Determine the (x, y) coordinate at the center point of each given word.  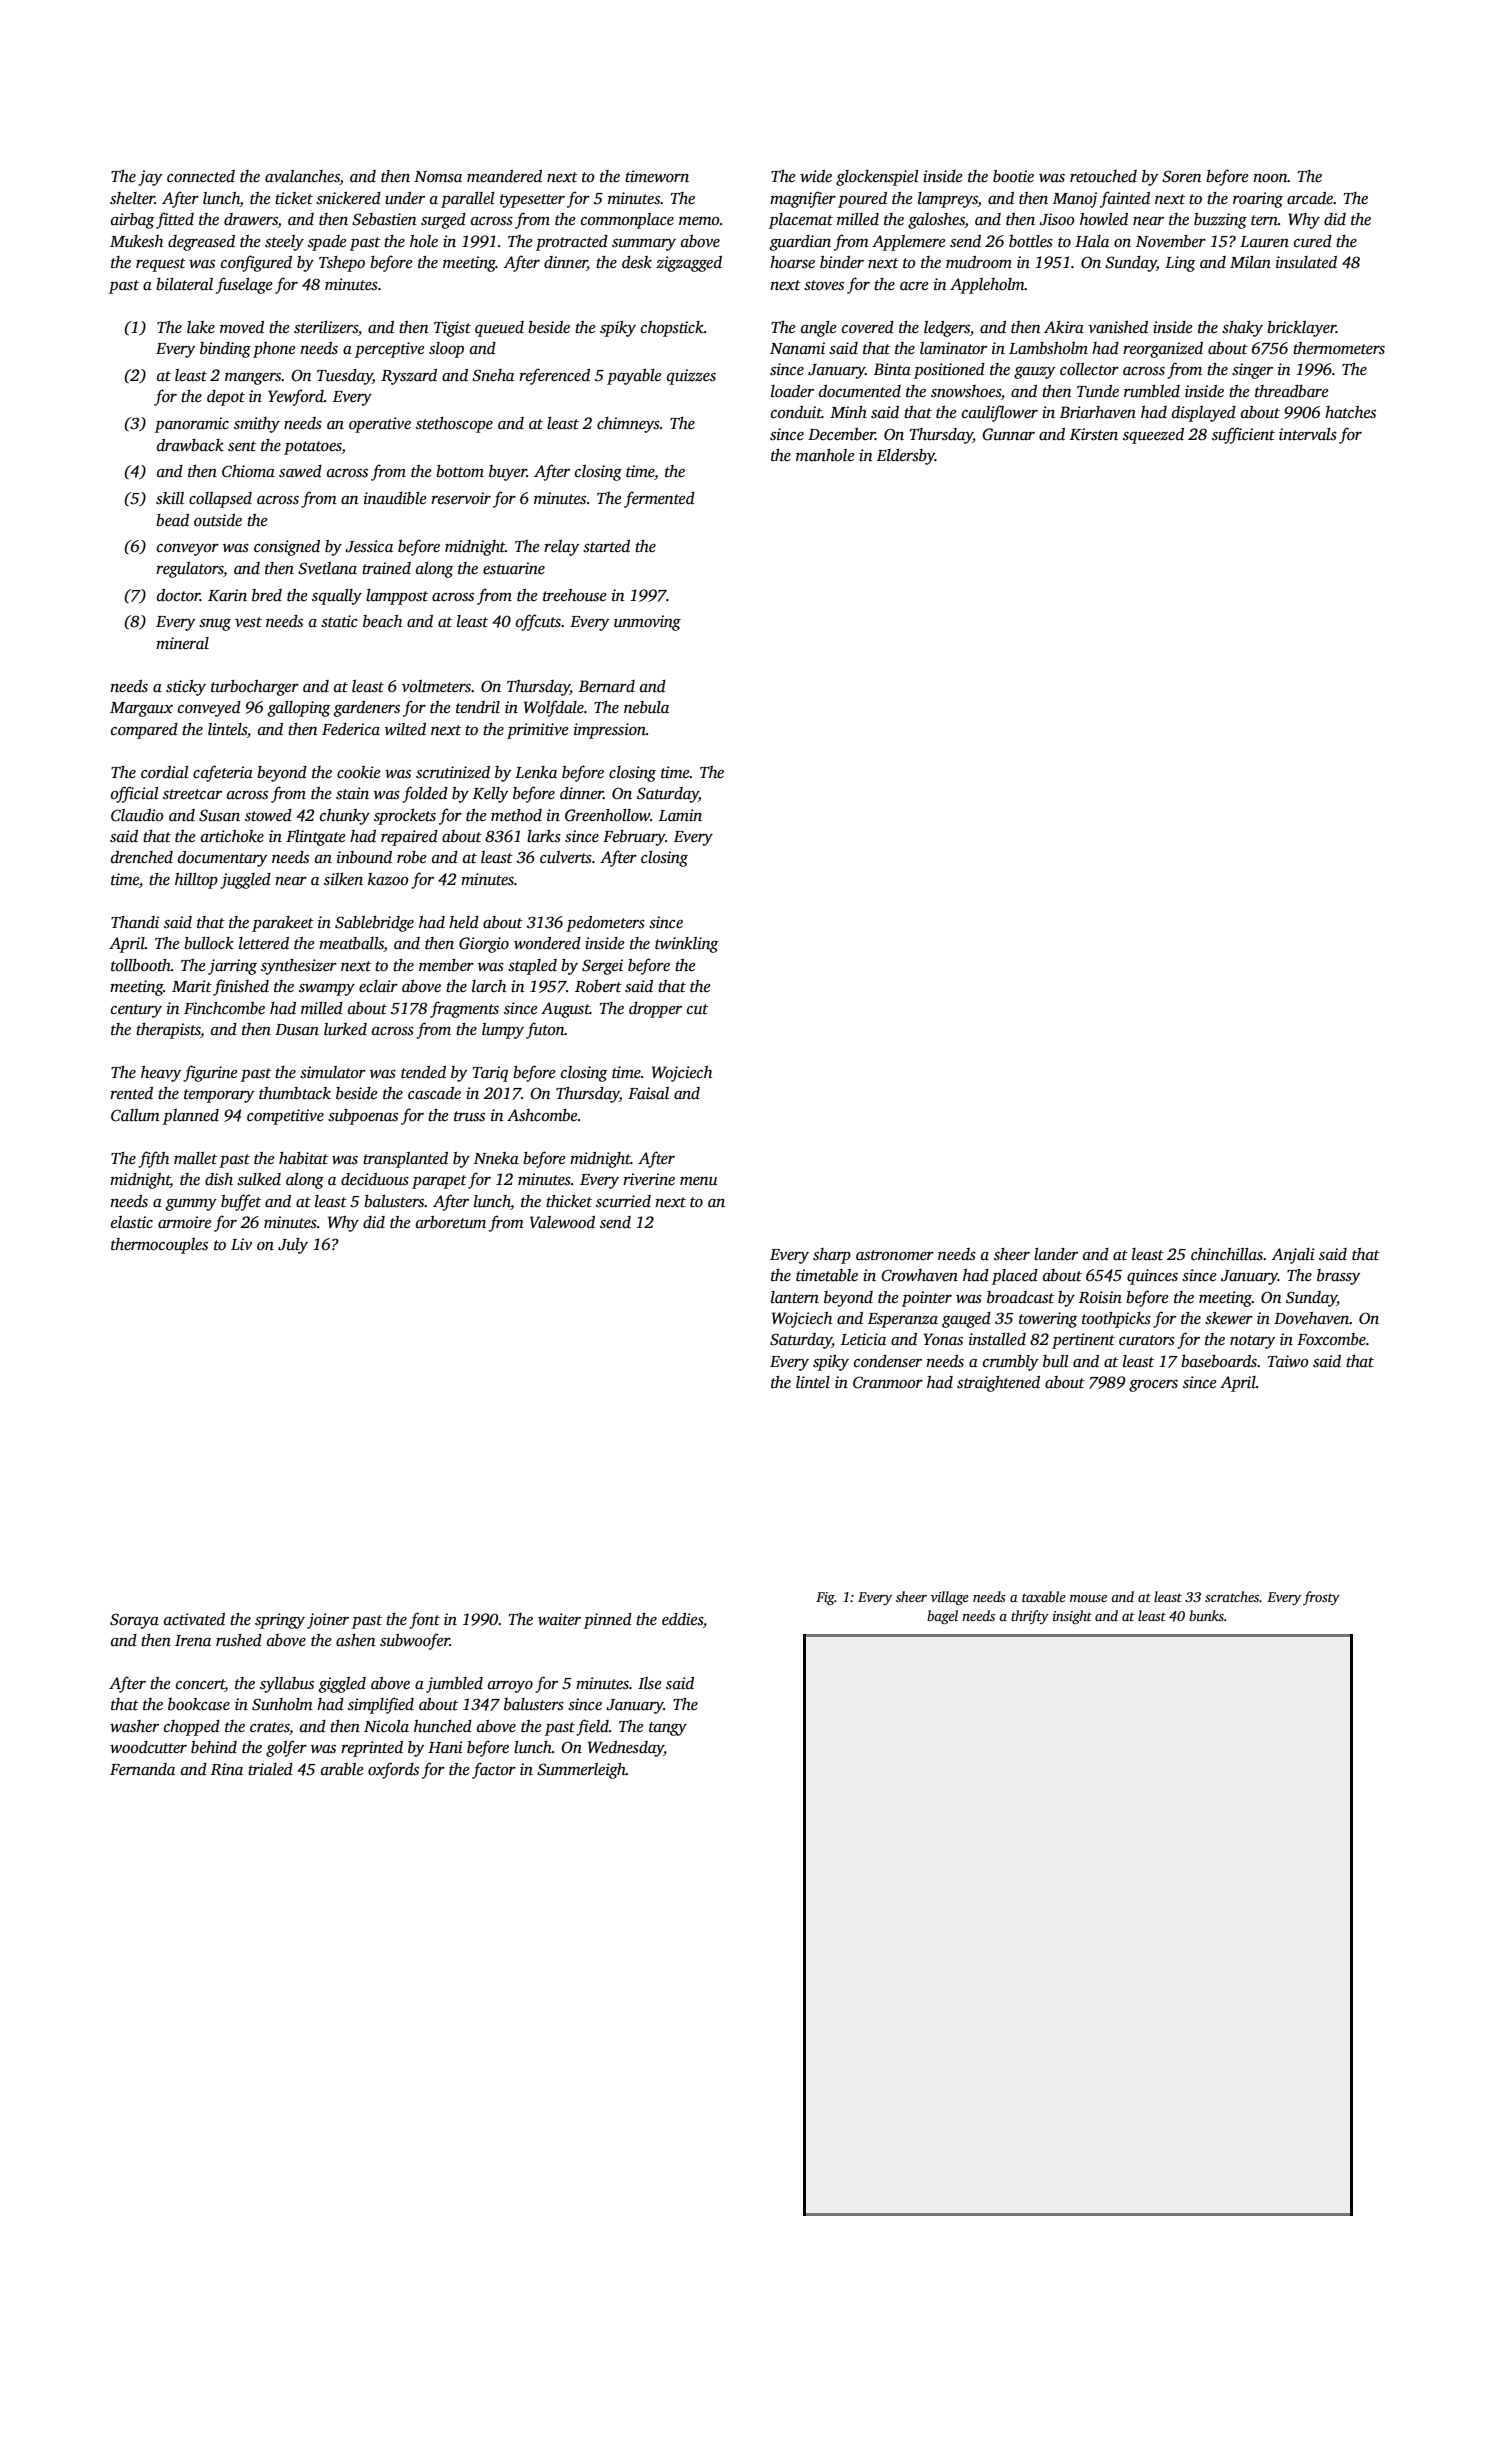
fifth (153, 1159)
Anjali (1293, 1256)
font (424, 1620)
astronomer (895, 1255)
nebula (646, 707)
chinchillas (1227, 1254)
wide (816, 176)
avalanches (302, 177)
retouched (1103, 176)
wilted (405, 729)
